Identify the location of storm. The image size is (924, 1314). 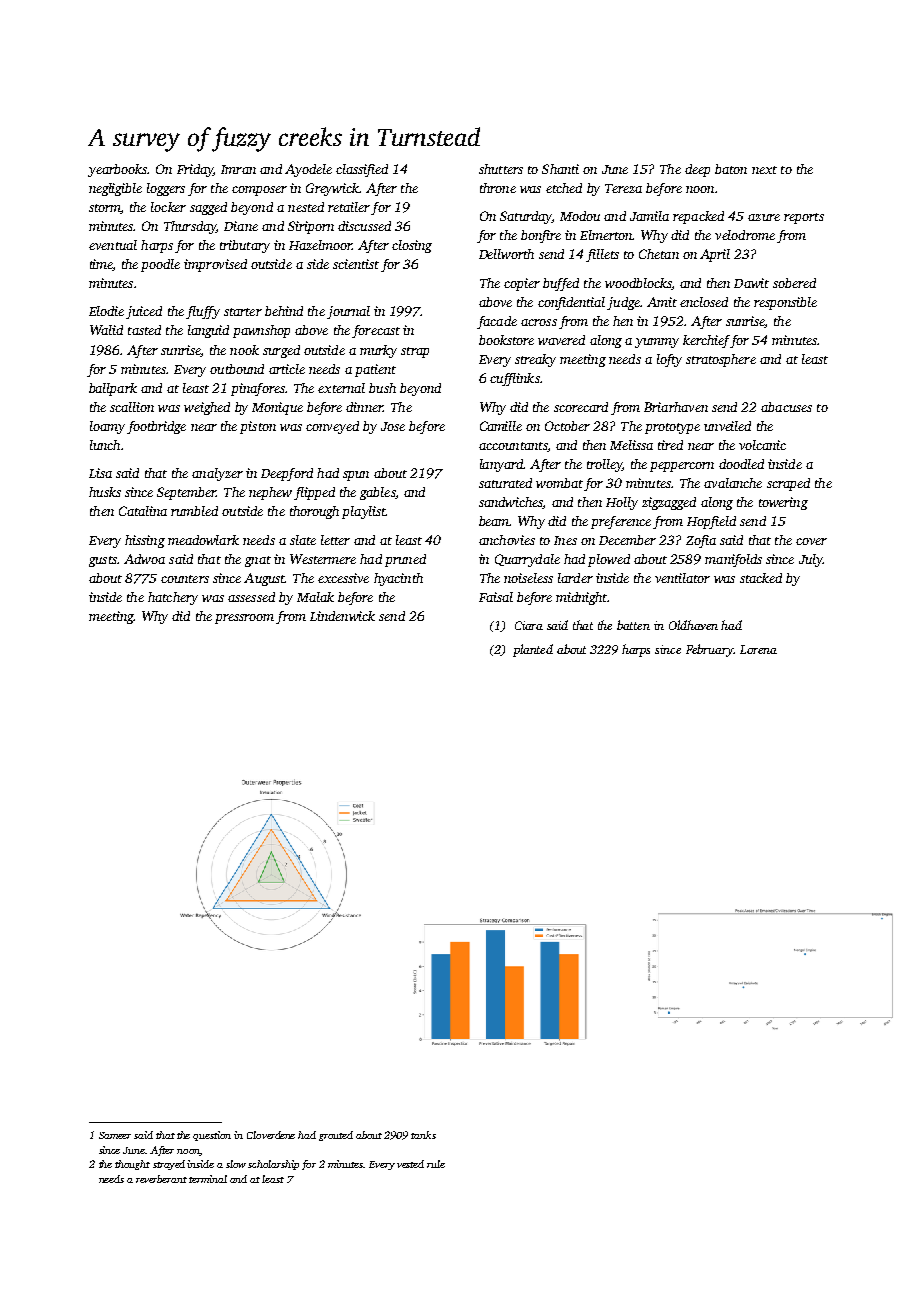
(105, 209).
